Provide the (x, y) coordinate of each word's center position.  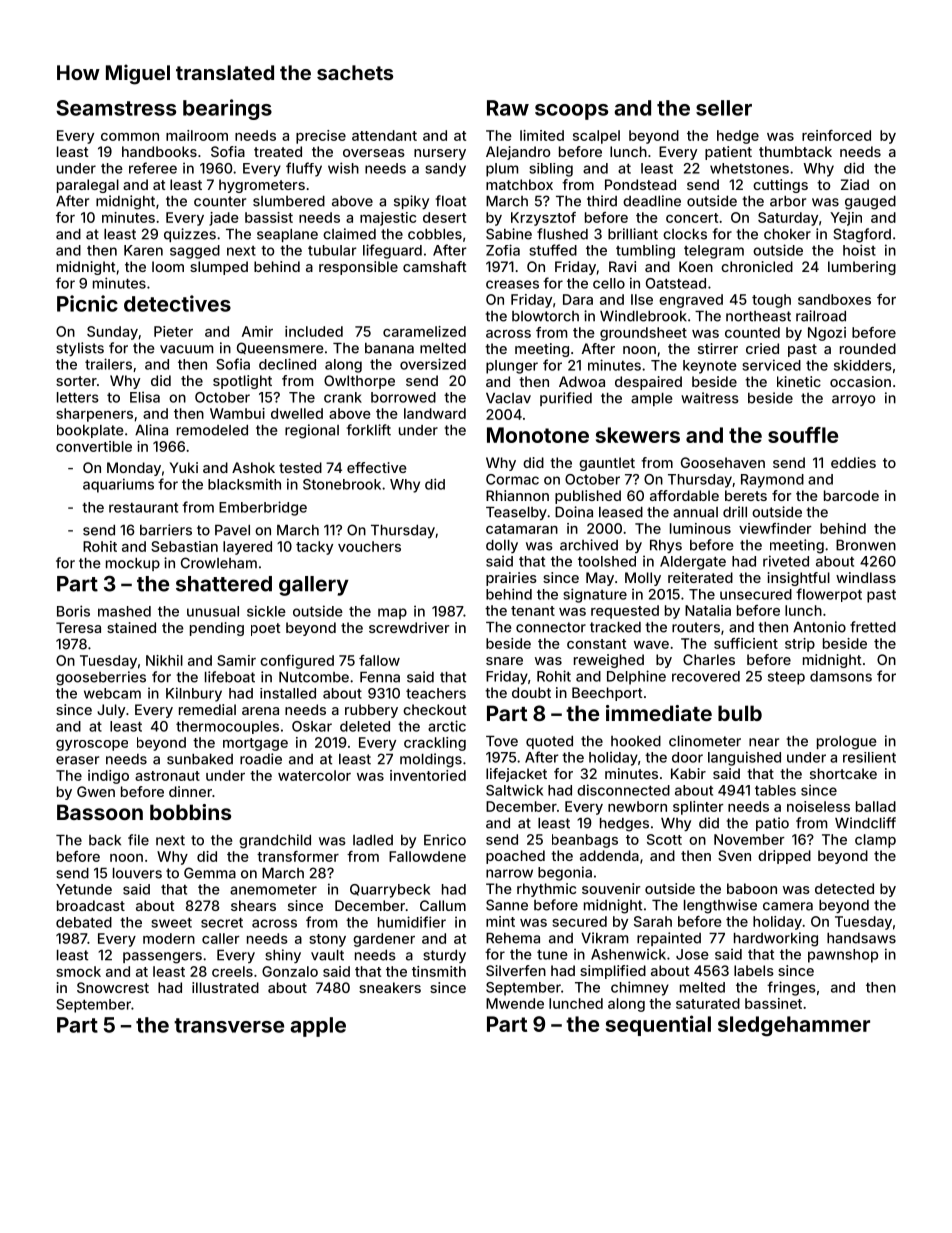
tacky (314, 548)
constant (596, 644)
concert (692, 218)
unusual (213, 611)
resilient (869, 757)
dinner (190, 791)
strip (800, 645)
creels (232, 971)
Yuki (184, 467)
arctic (447, 726)
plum (502, 170)
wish (343, 168)
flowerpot (829, 595)
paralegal (88, 186)
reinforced (836, 135)
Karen (143, 250)
